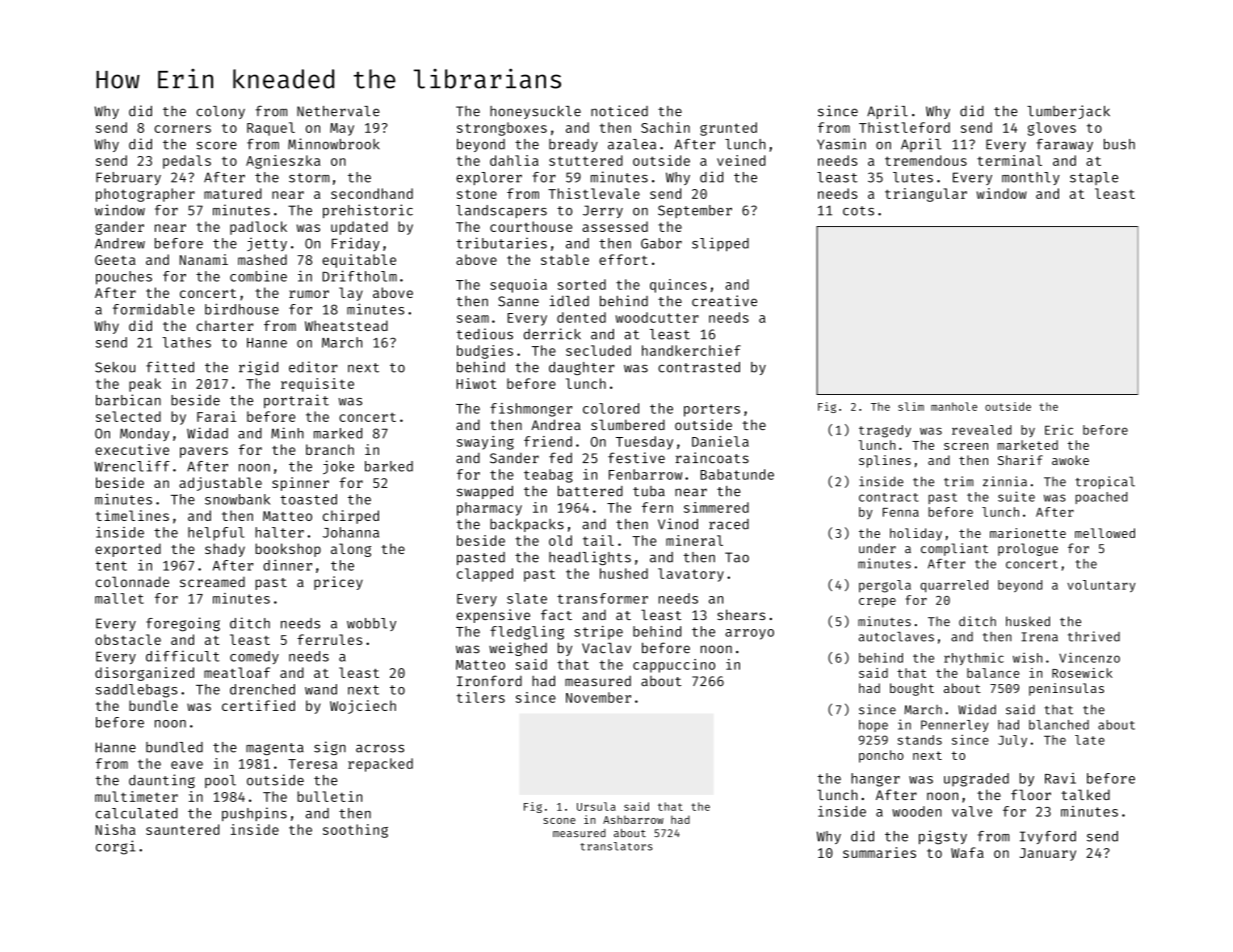  Describe the element at coordinates (911, 406) in the screenshot. I see `slim` at that location.
